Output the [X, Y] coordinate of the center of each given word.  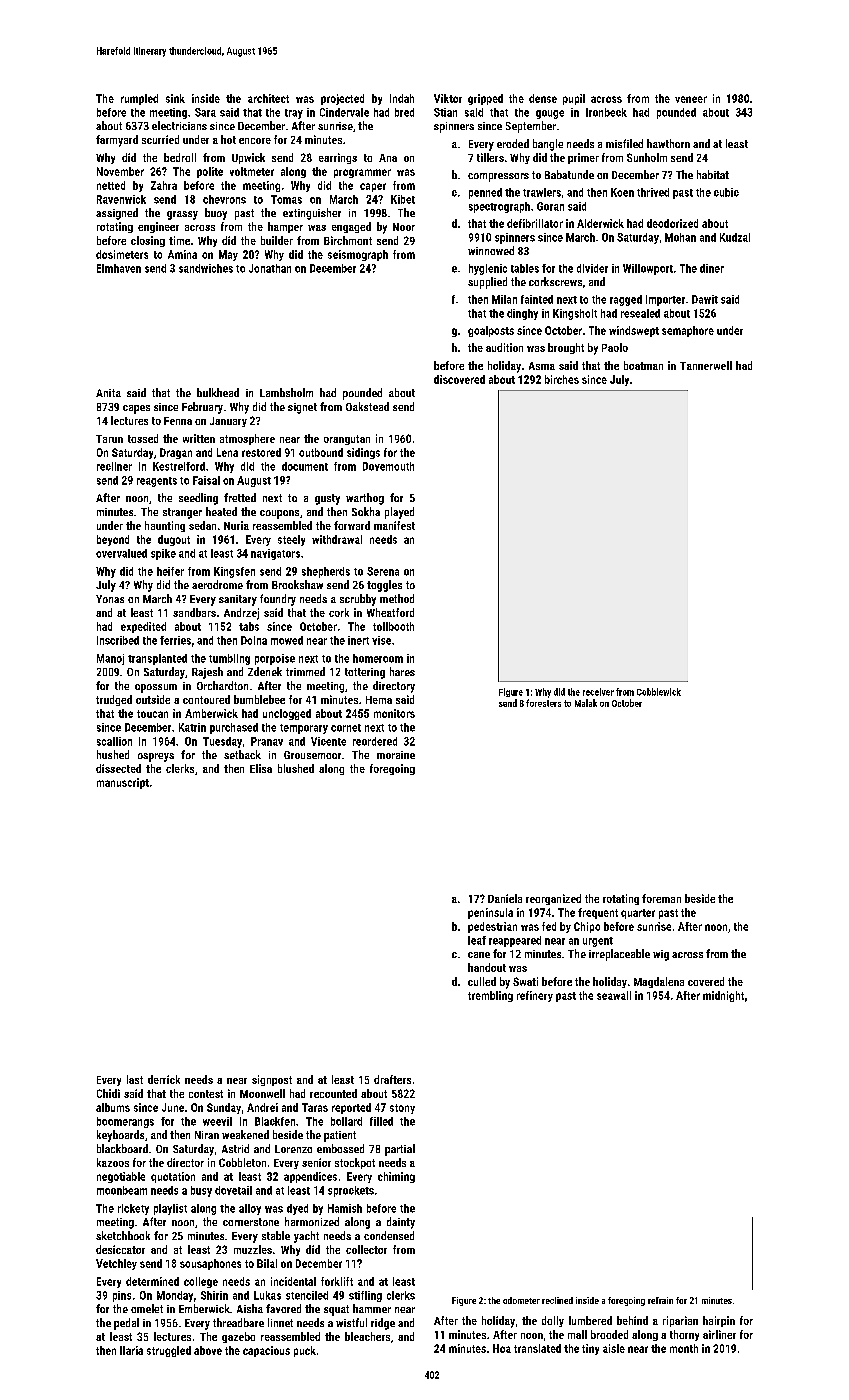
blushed [296, 768]
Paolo [615, 347]
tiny [590, 1349]
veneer [691, 99]
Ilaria [131, 1350]
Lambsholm [286, 392]
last [135, 1079]
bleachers [367, 1336]
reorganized [553, 899]
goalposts [491, 331]
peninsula [490, 913]
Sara [205, 112]
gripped [485, 99]
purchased [234, 728]
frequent [598, 913]
